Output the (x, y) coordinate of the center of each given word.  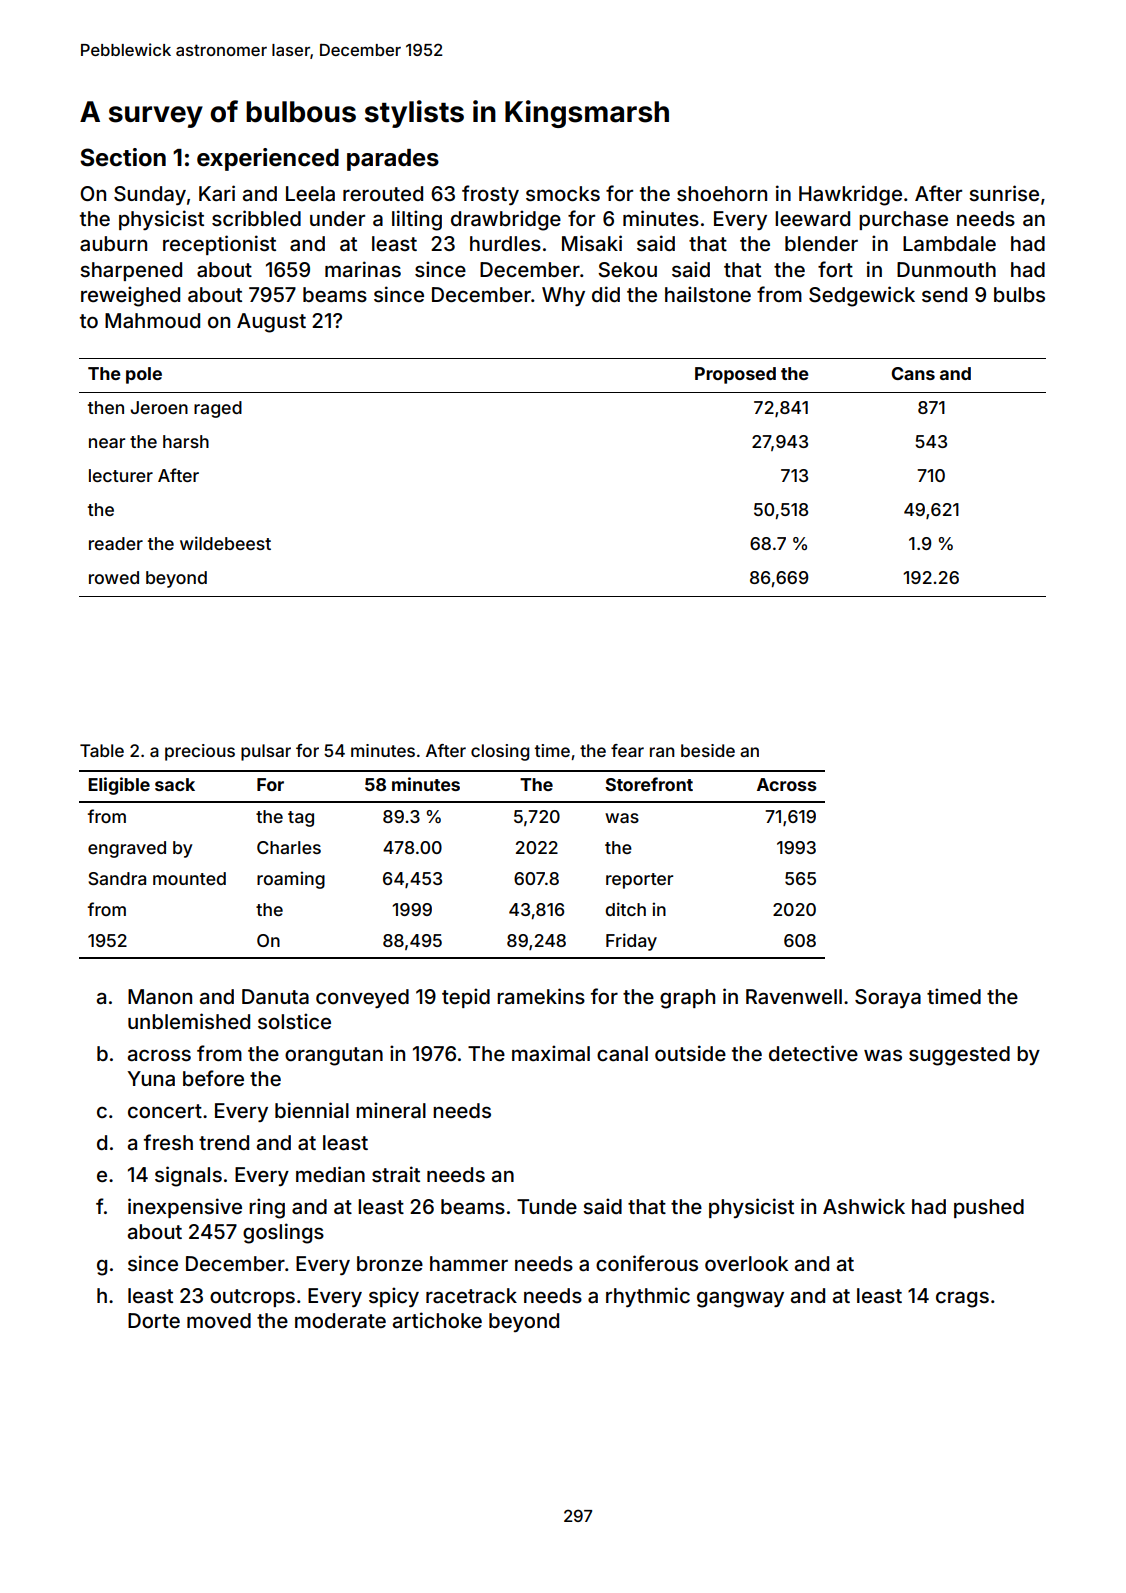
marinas (363, 269)
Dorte (154, 1320)
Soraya (888, 998)
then (106, 407)
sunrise (1004, 193)
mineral (391, 1110)
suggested (959, 1056)
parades (393, 160)
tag (301, 819)
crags (962, 1299)
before (213, 1078)
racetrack (471, 1295)
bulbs (1019, 294)
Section (123, 157)
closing (500, 752)
